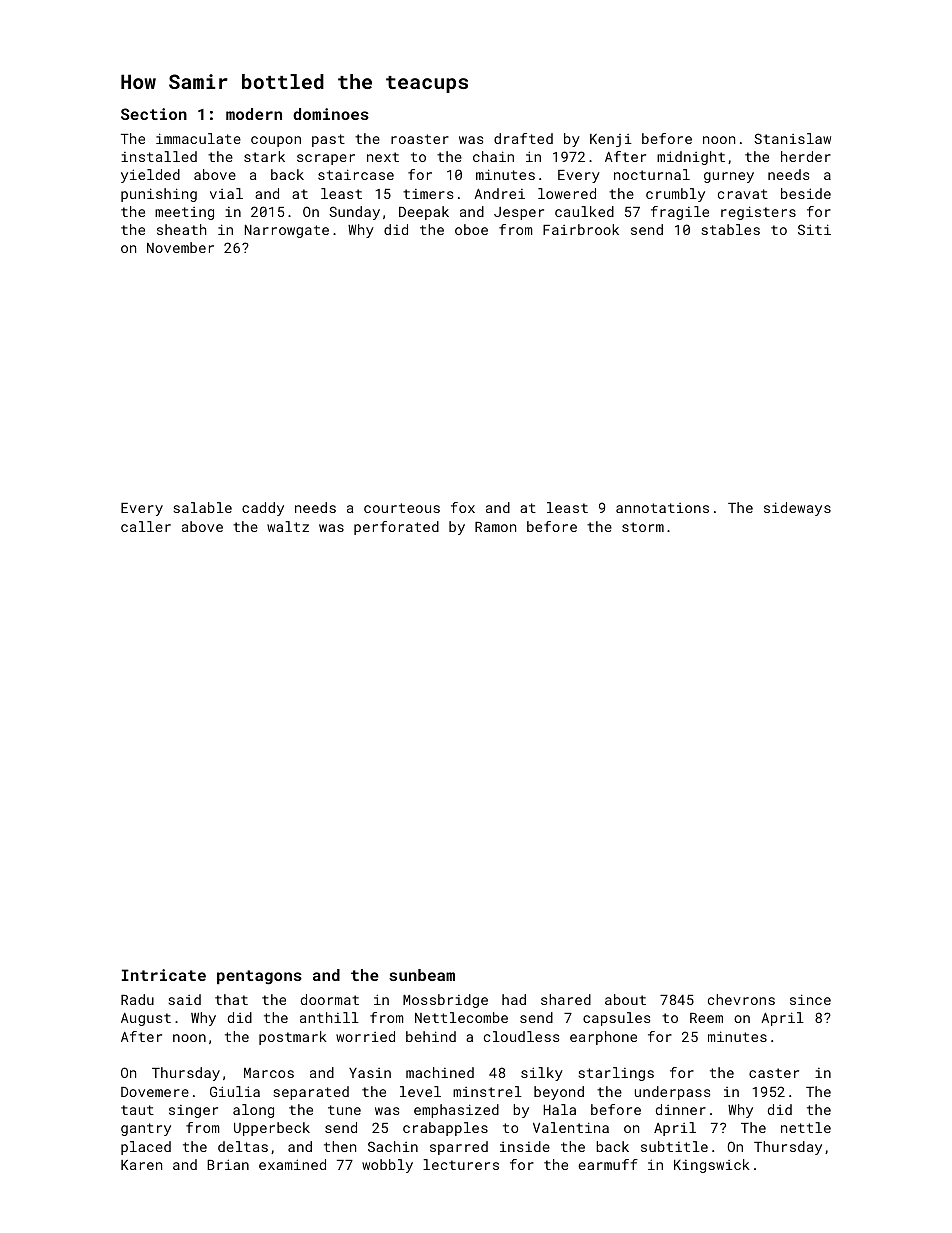 The width and height of the screenshot is (952, 1233). What do you see at coordinates (422, 975) in the screenshot?
I see `sunbeam` at bounding box center [422, 975].
